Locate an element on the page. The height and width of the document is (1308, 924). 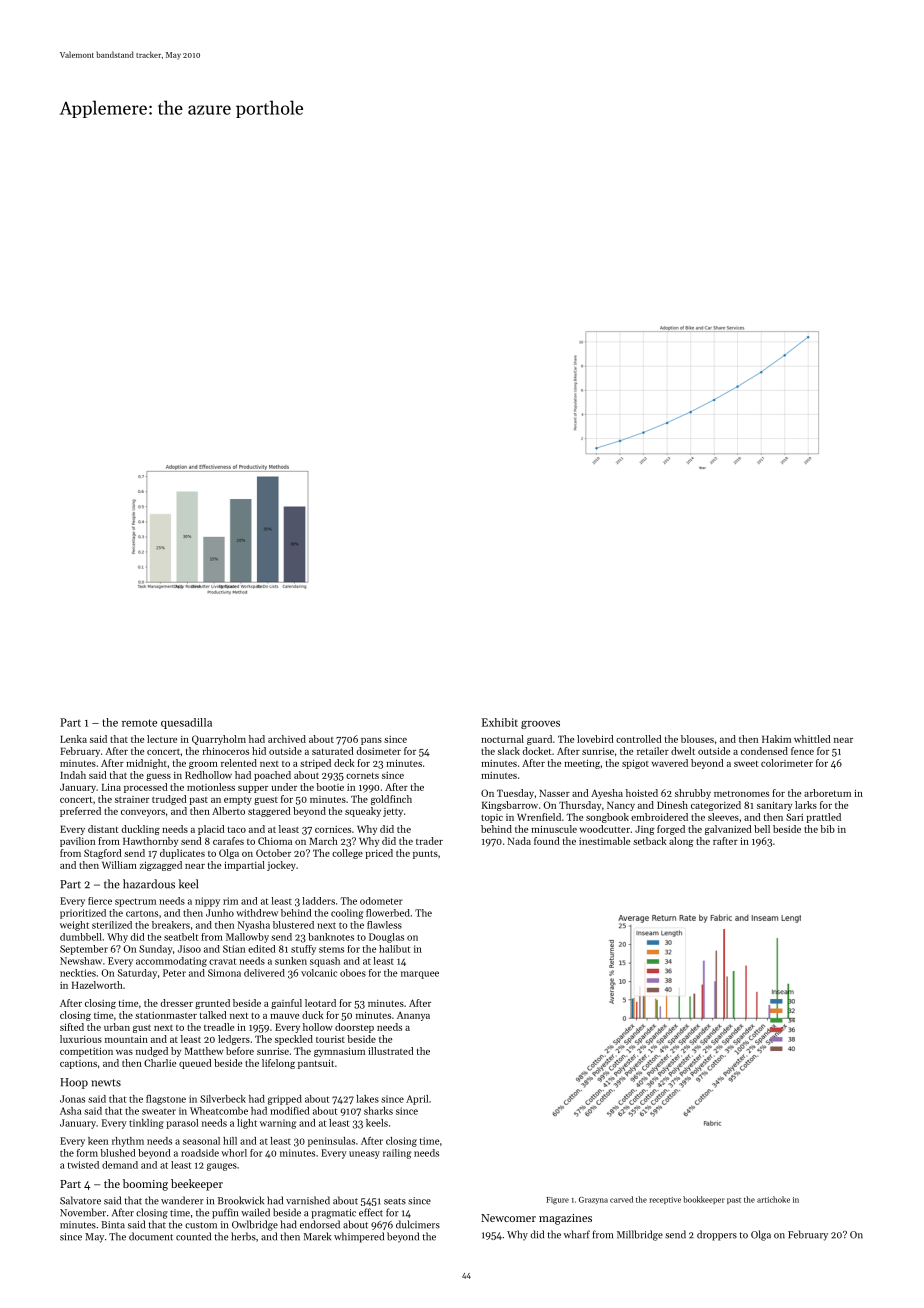
arboretum is located at coordinates (827, 793).
